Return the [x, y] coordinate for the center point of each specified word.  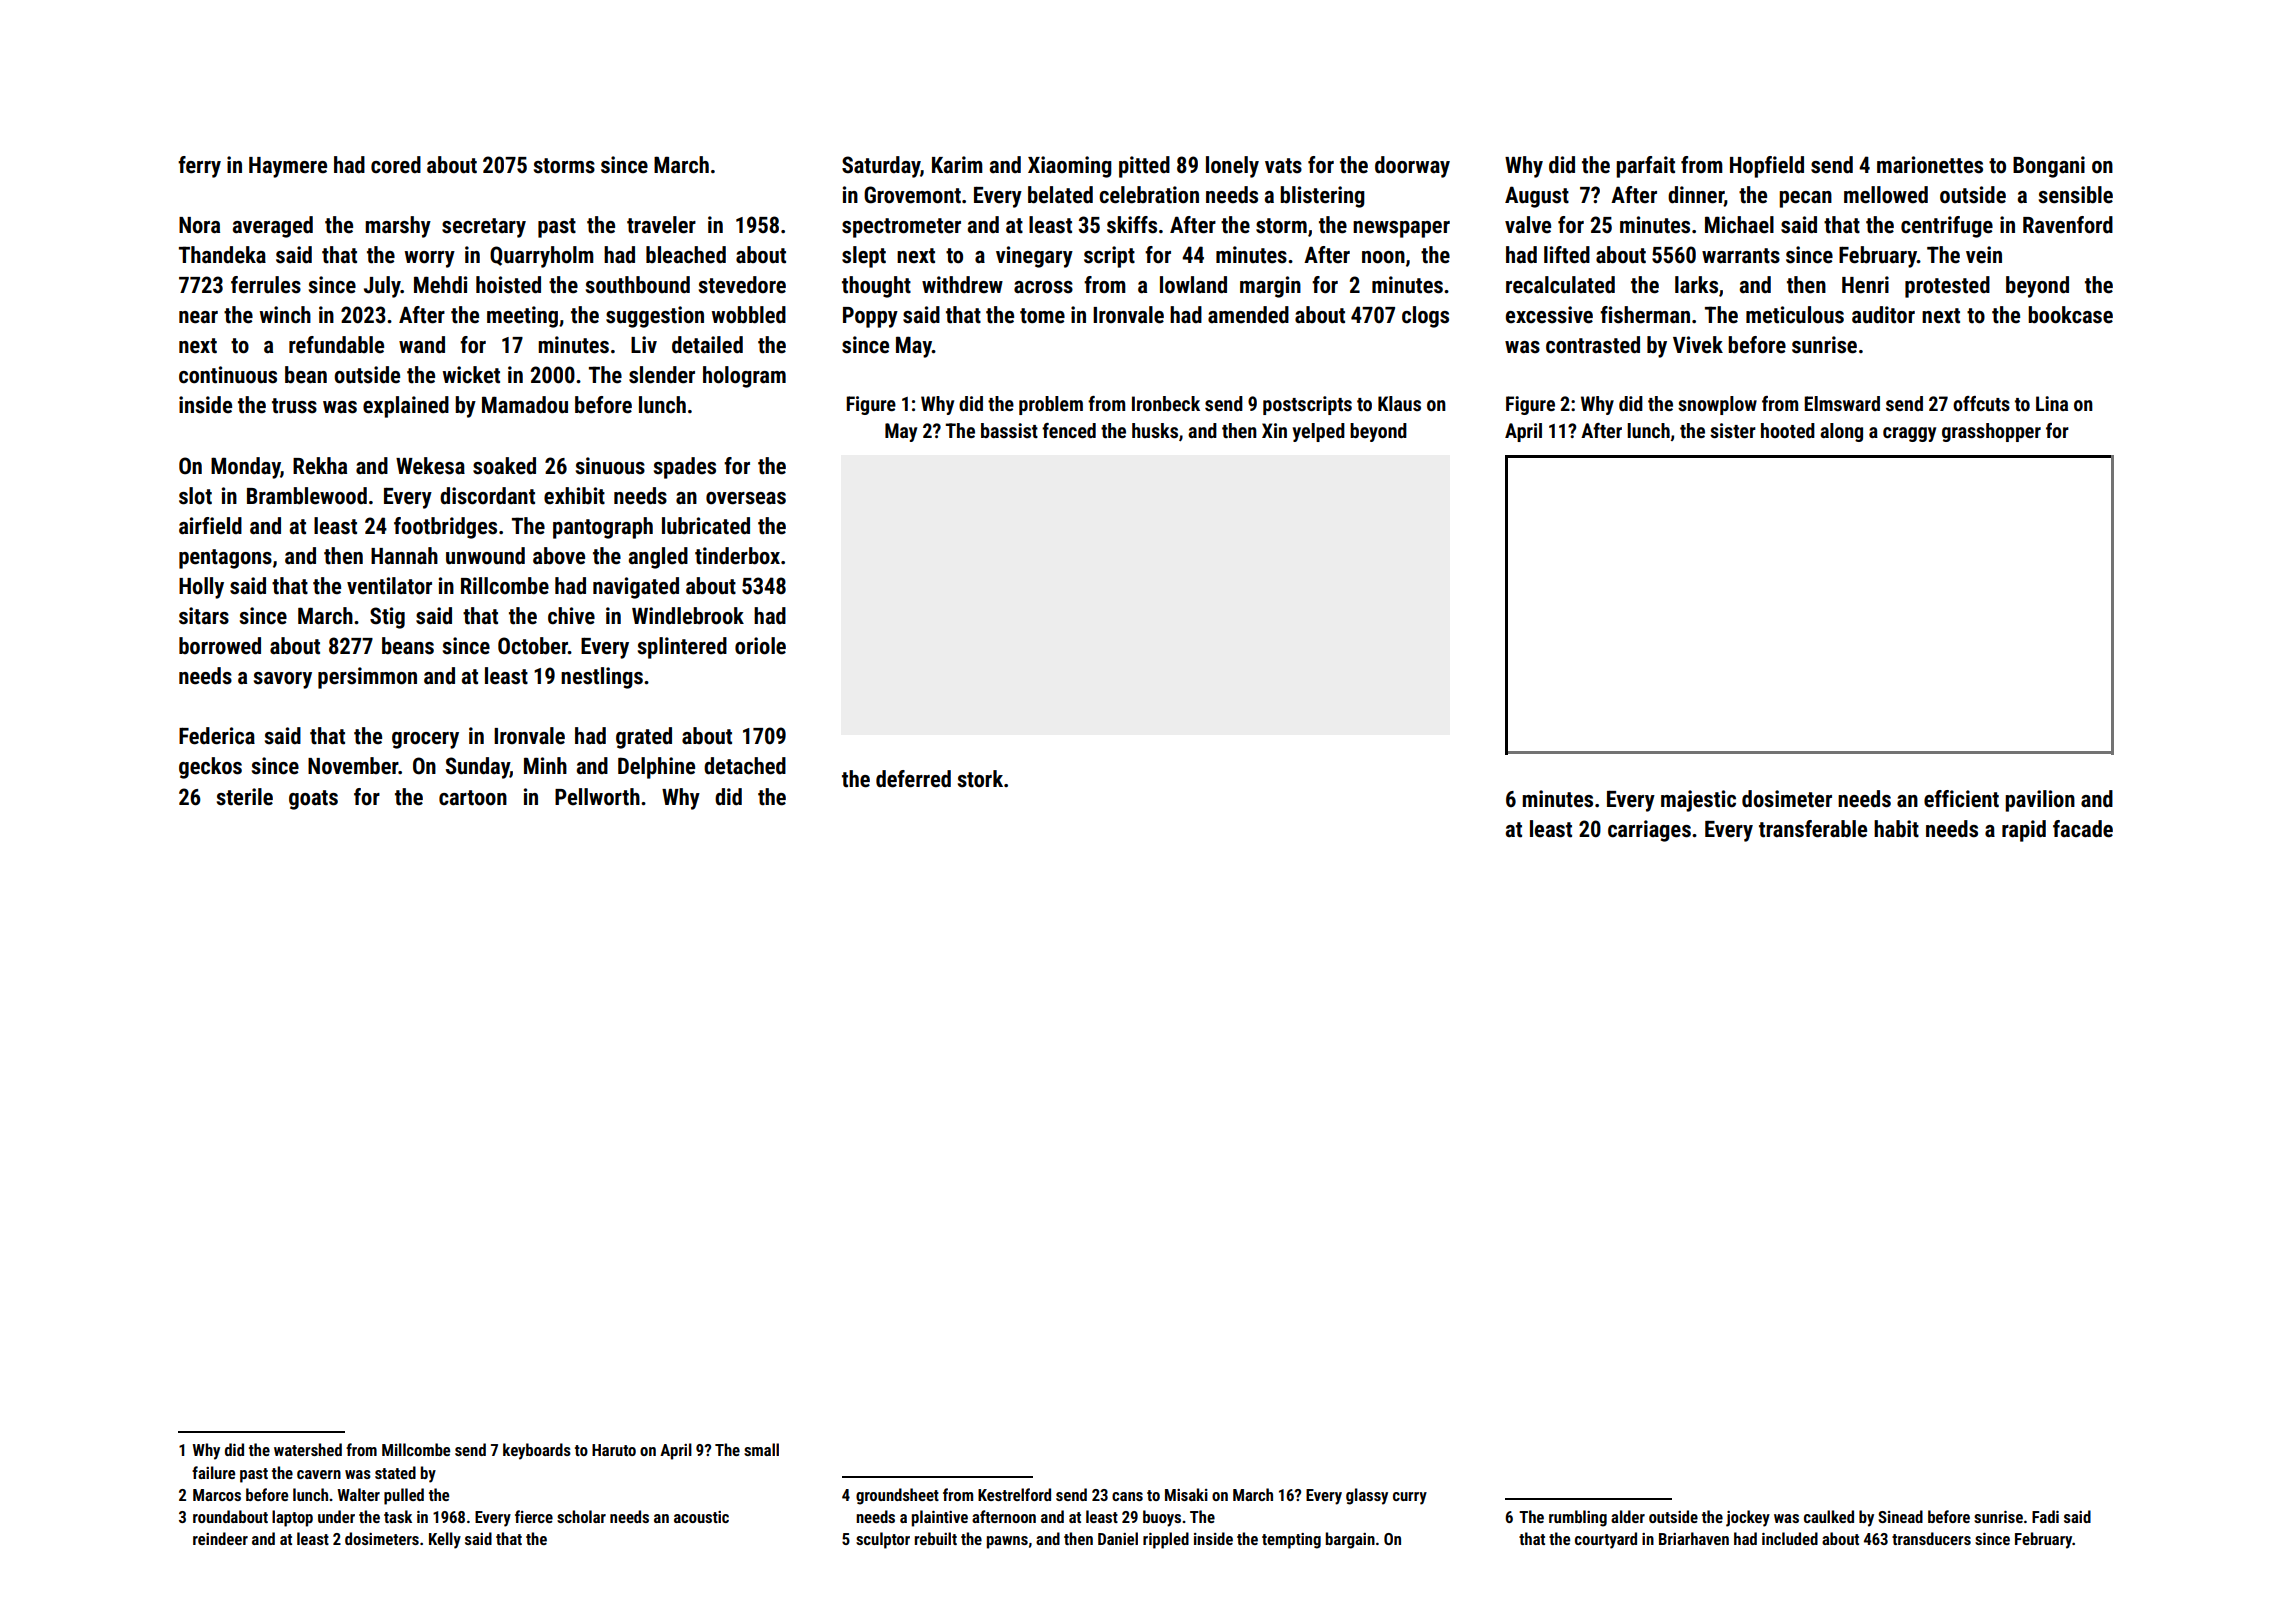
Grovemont [912, 195]
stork [980, 779]
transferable [1813, 829]
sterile [245, 797]
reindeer [220, 1538]
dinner [1696, 196]
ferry [199, 167]
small [761, 1449]
